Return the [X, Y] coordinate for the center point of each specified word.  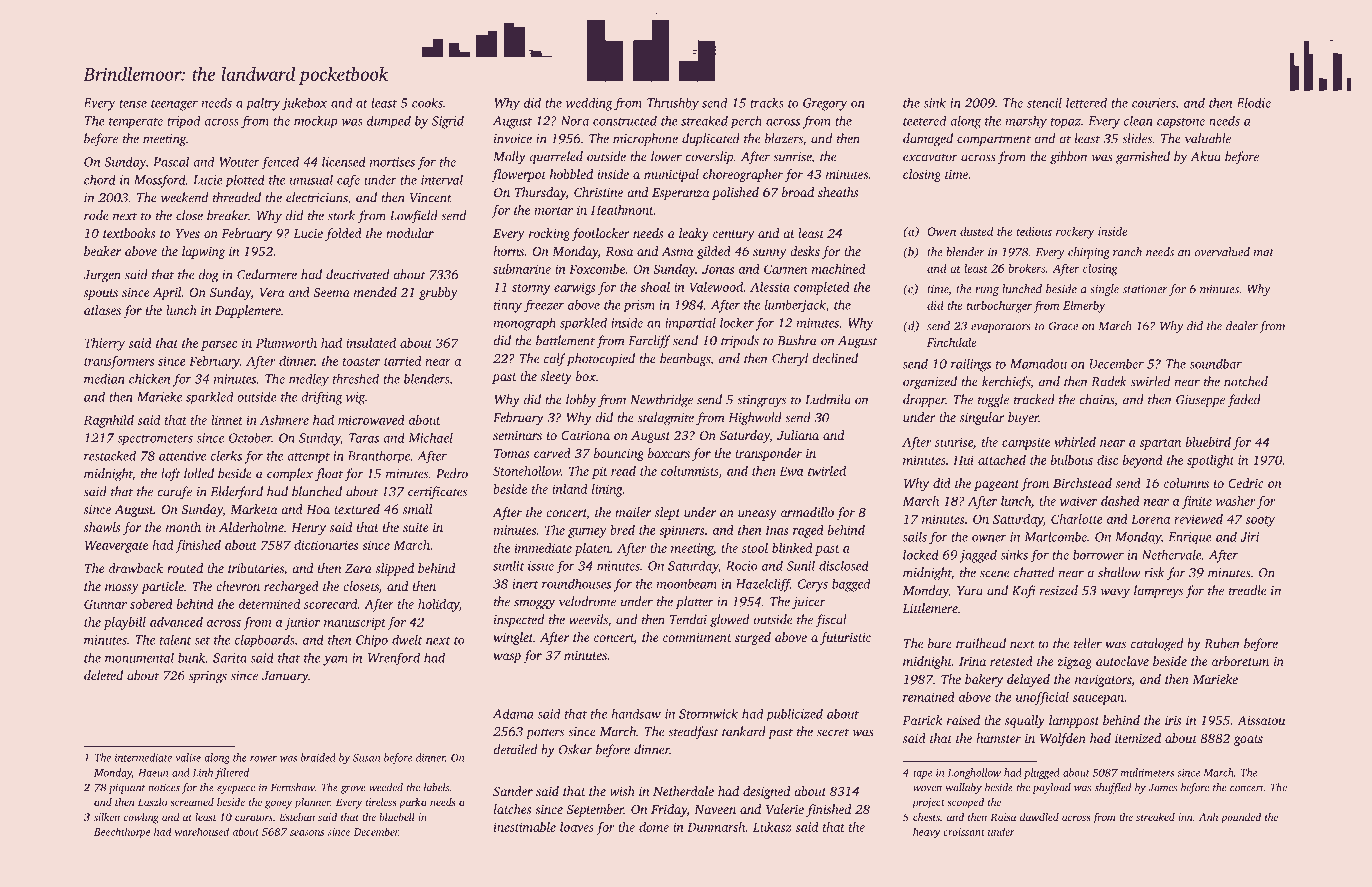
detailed [515, 749]
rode [96, 215]
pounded [1241, 818]
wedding [589, 104]
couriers [1153, 103]
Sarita [230, 658]
